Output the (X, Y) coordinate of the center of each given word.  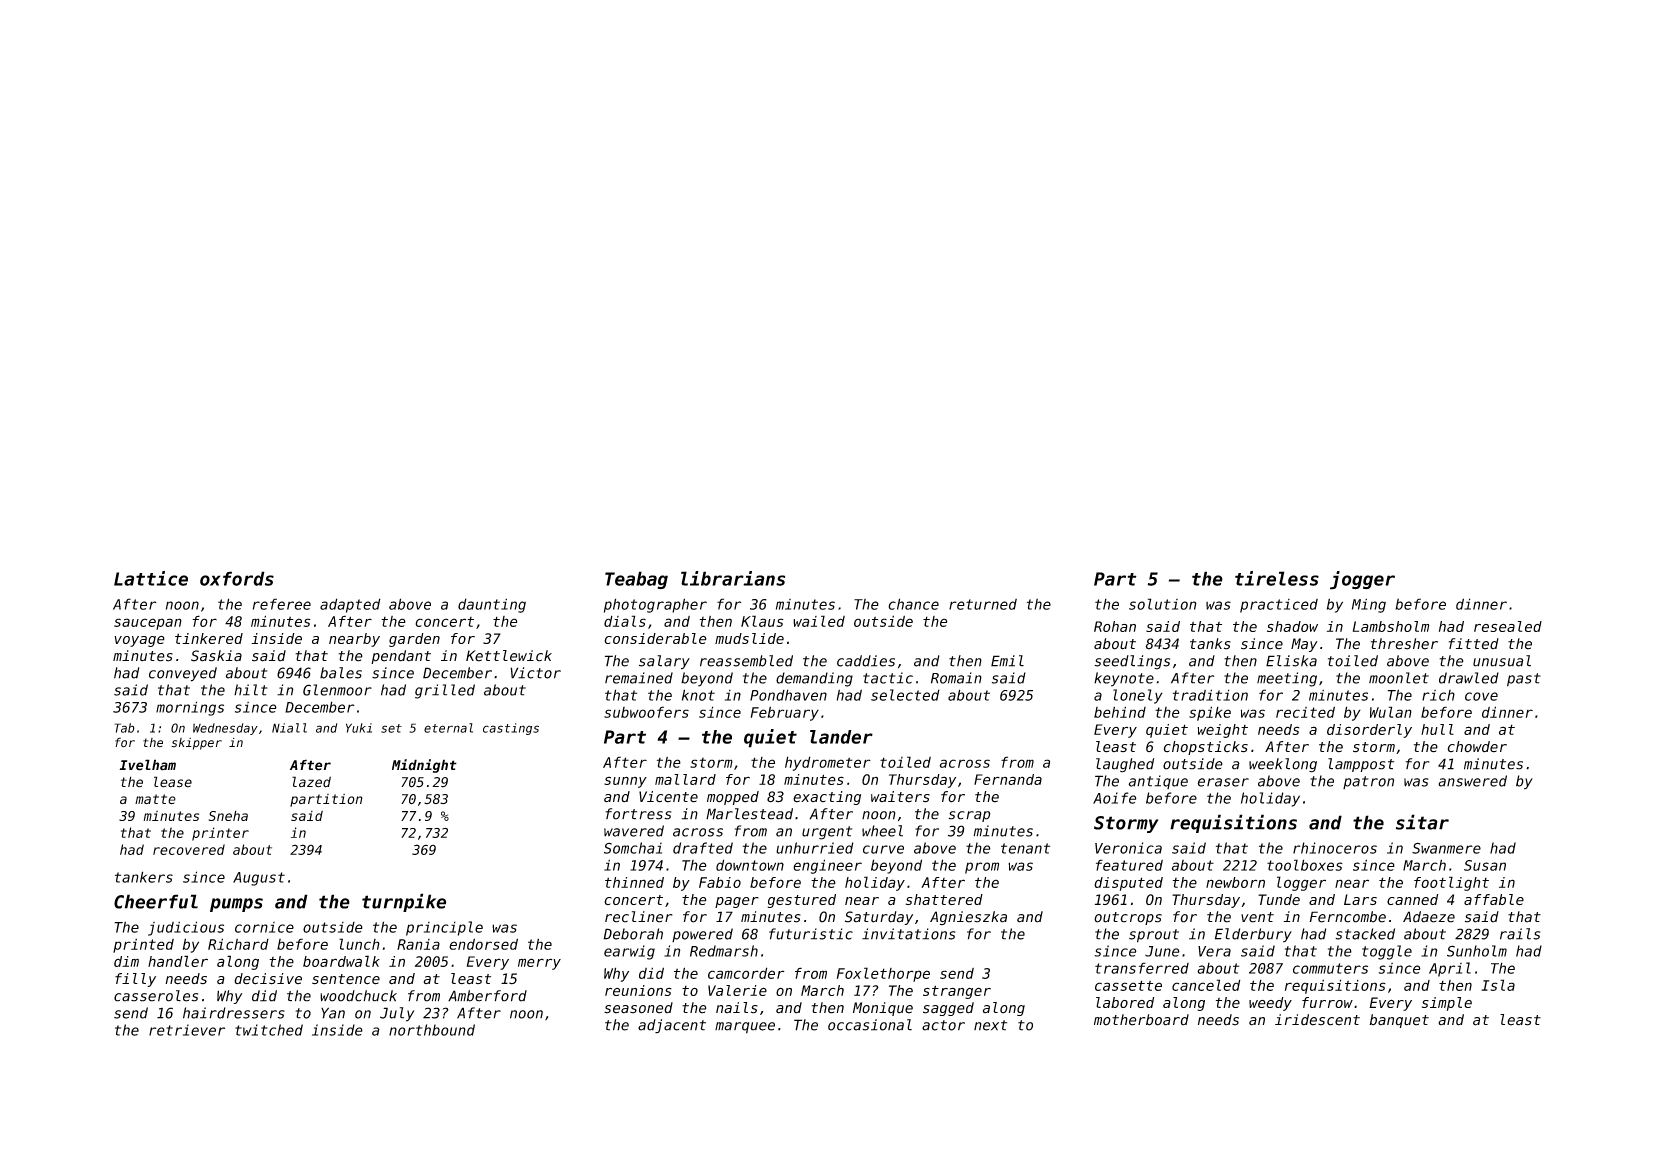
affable (1494, 899)
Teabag (636, 580)
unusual (1502, 661)
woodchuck (358, 996)
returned (983, 604)
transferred (1142, 968)
